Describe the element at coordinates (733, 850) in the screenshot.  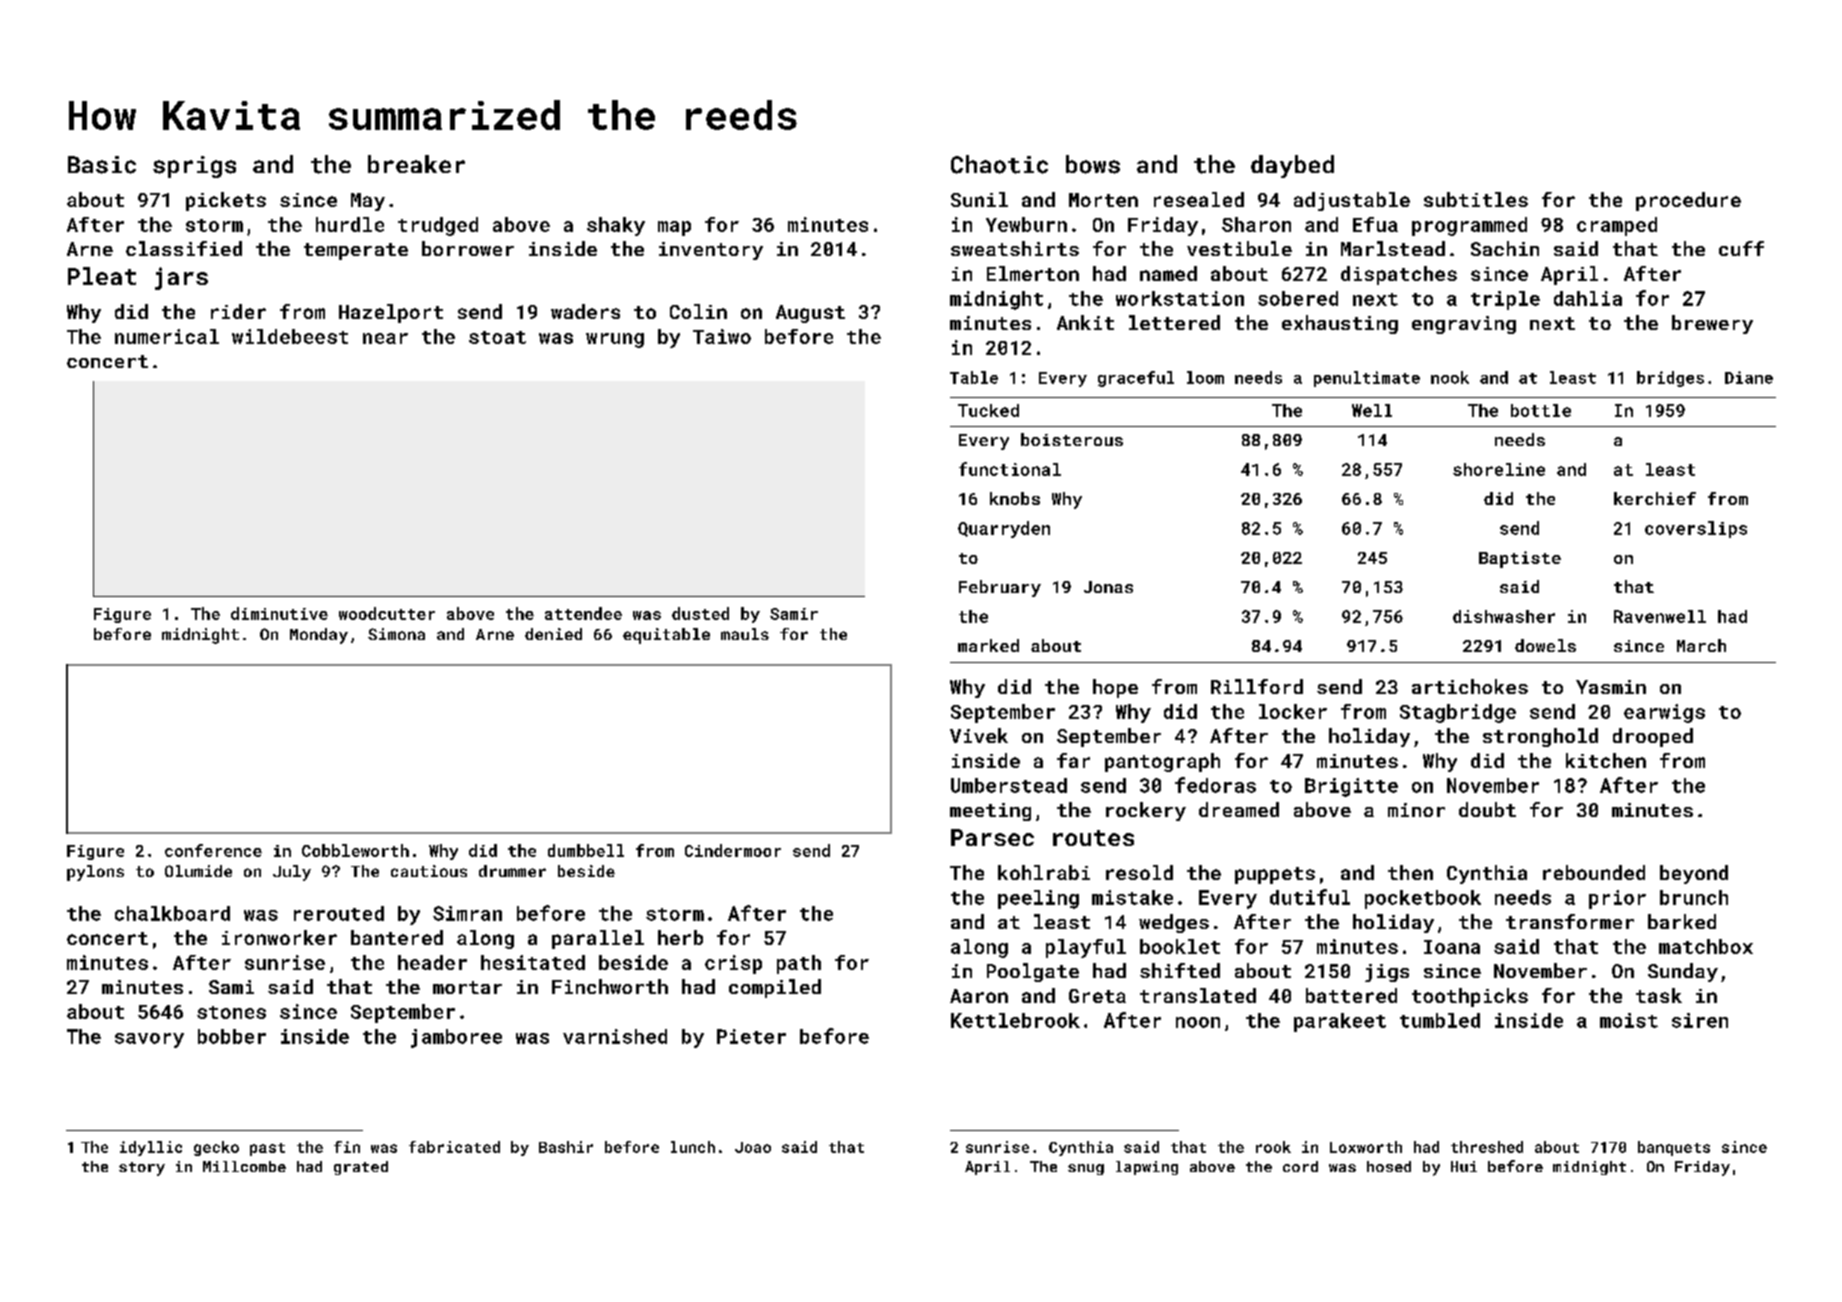
I see `Cindermoor` at that location.
